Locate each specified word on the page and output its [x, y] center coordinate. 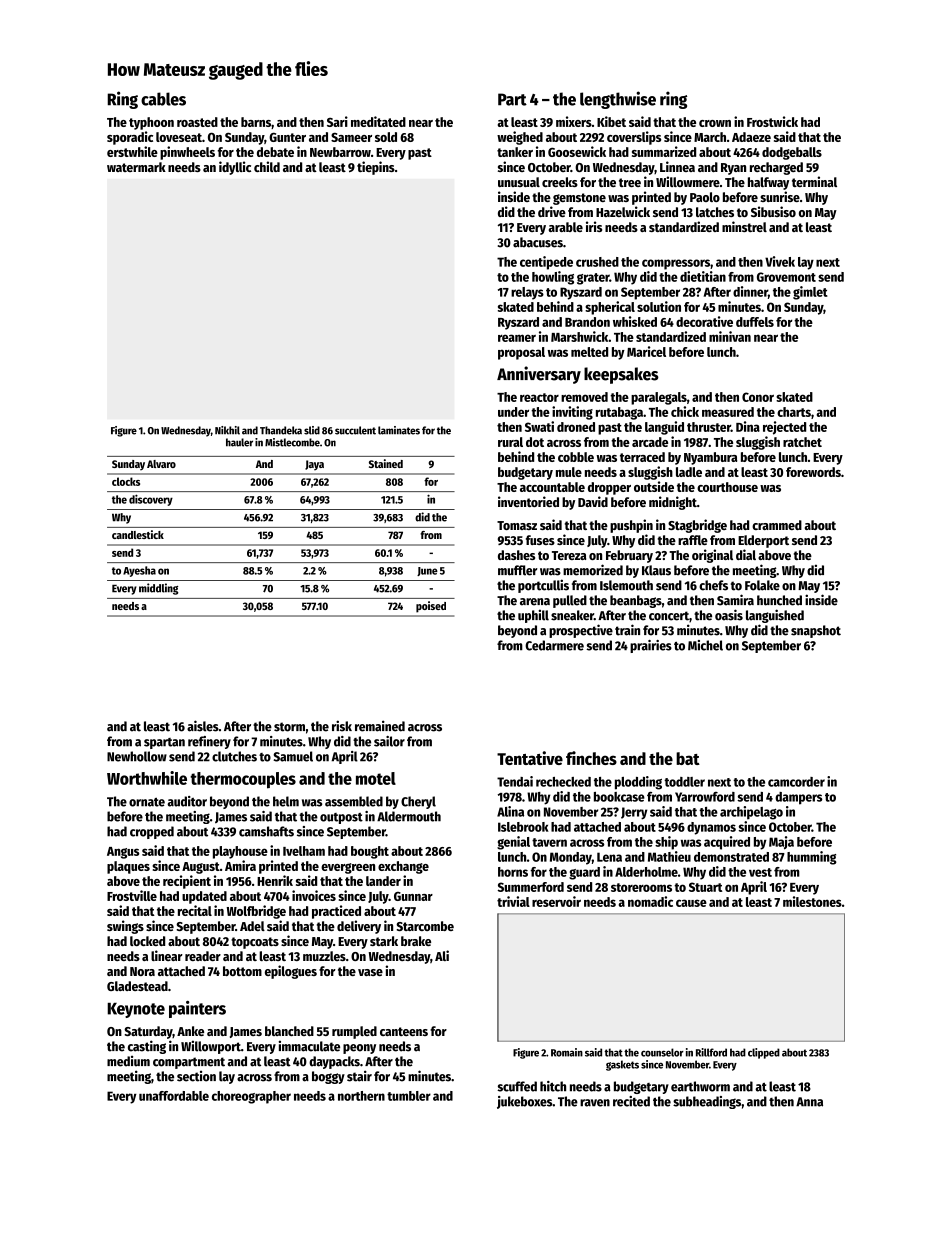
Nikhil [227, 430]
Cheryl [418, 802]
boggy [328, 1077]
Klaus [656, 570]
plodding [638, 783]
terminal [814, 181]
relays [527, 293]
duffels [755, 322]
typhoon [151, 123]
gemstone [579, 199]
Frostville [132, 895]
